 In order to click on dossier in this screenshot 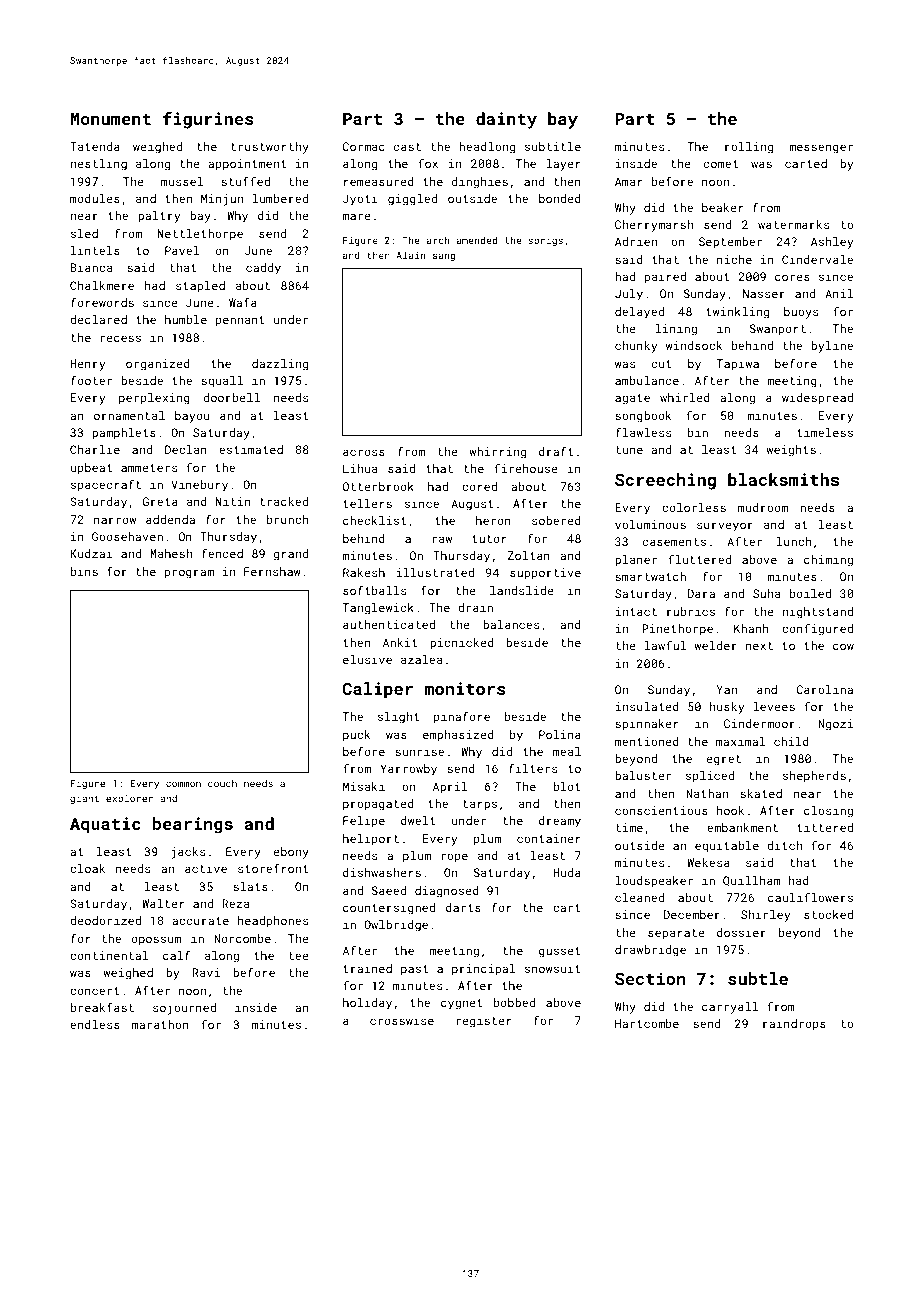, I will do `click(741, 932)`.
